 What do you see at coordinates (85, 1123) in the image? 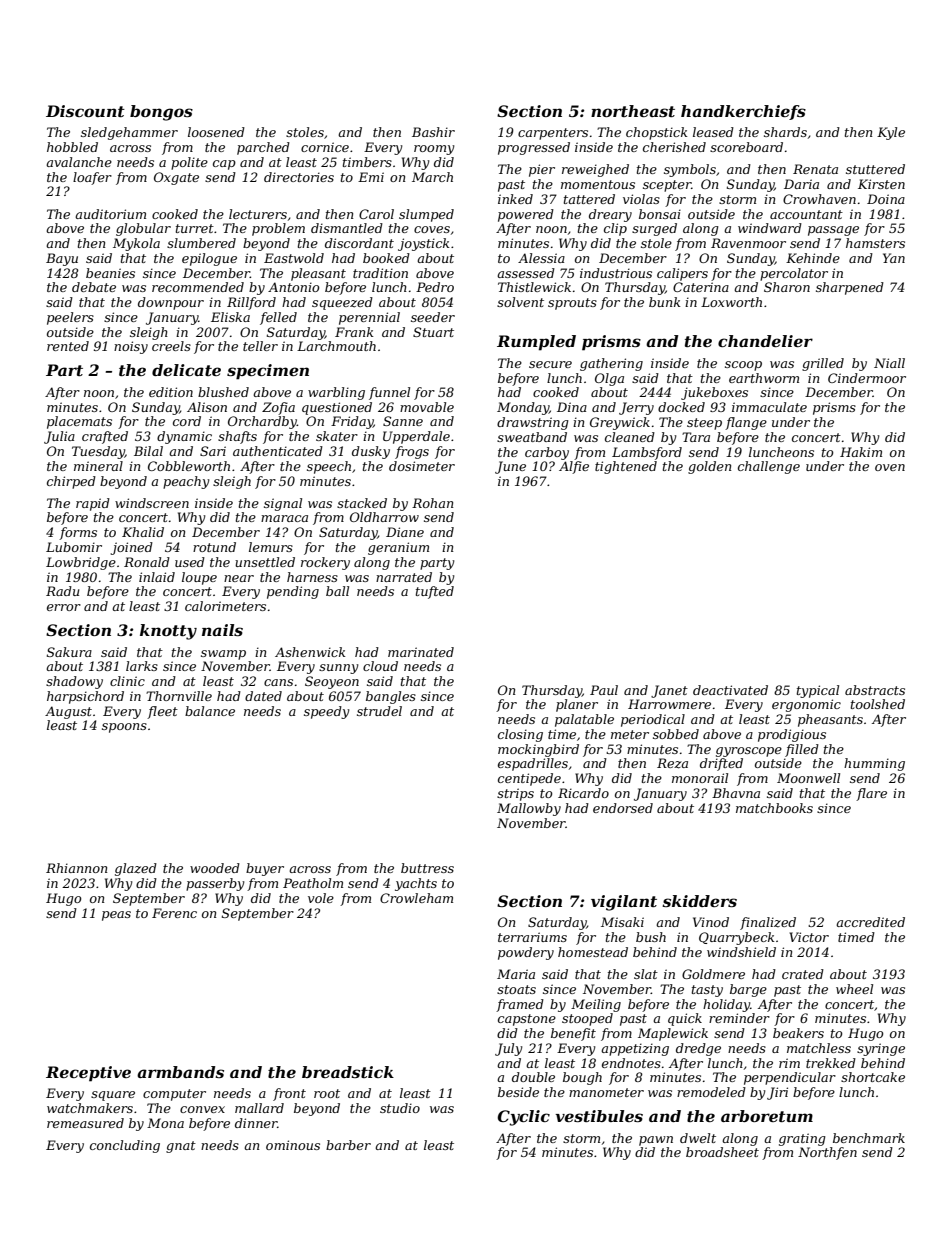
I see `remeasured` at bounding box center [85, 1123].
